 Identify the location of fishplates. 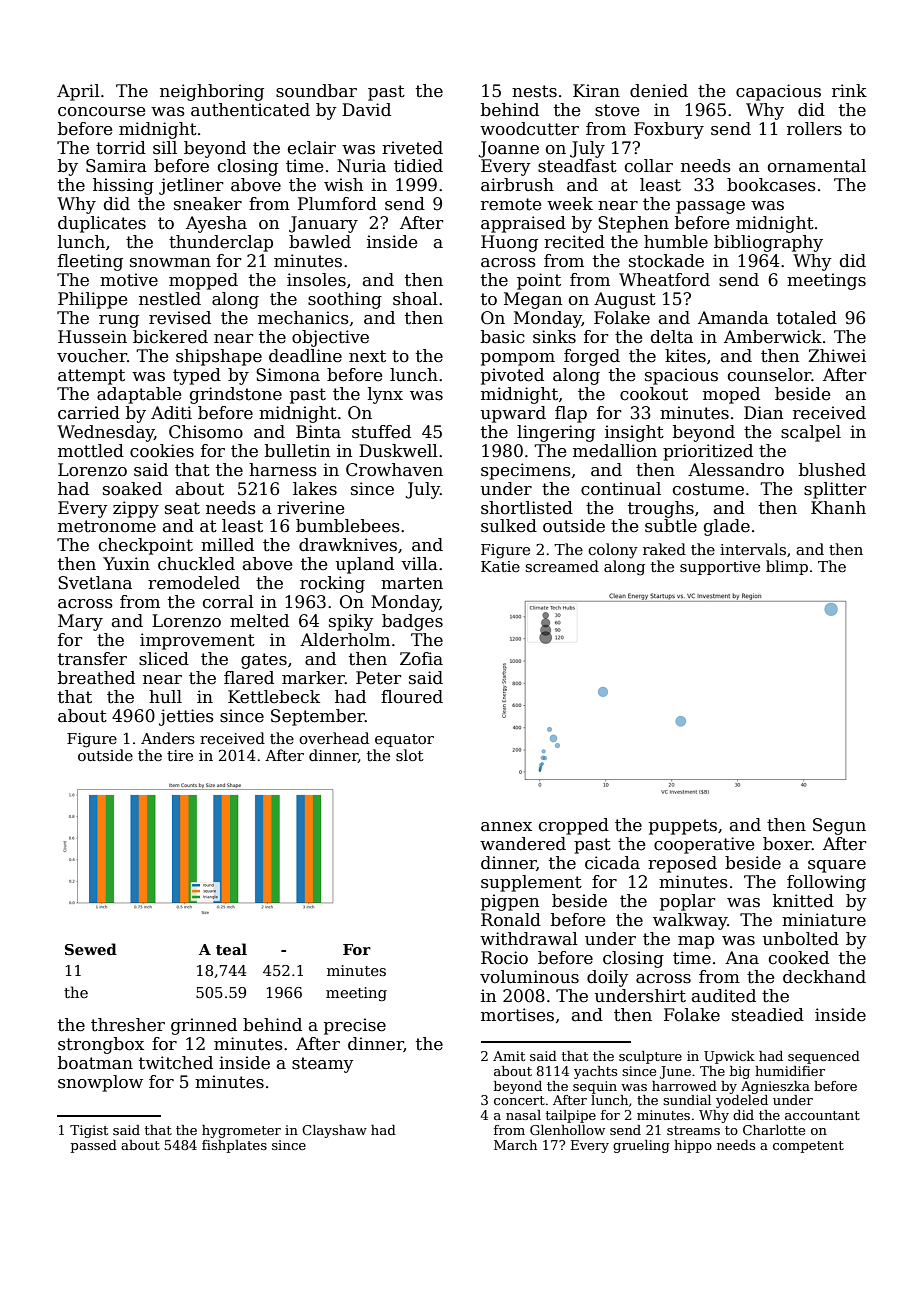
(234, 1146).
